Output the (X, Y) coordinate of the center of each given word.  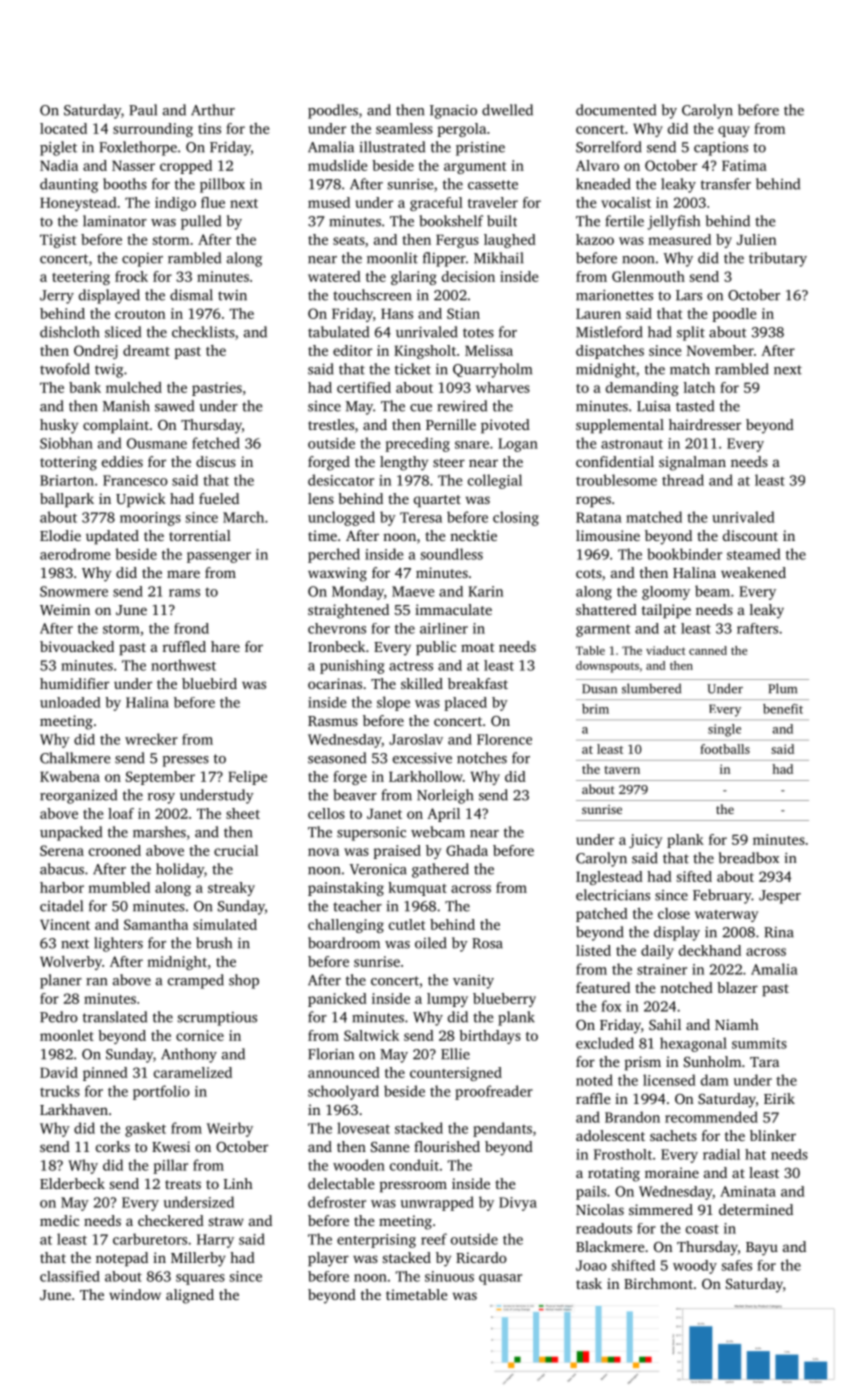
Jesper (780, 897)
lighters (118, 944)
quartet (437, 501)
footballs (725, 749)
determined (756, 1209)
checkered (171, 1220)
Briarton (67, 480)
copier (142, 260)
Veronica (378, 869)
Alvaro (597, 165)
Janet (384, 813)
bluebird (209, 683)
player (328, 1259)
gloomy (666, 593)
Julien (756, 239)
